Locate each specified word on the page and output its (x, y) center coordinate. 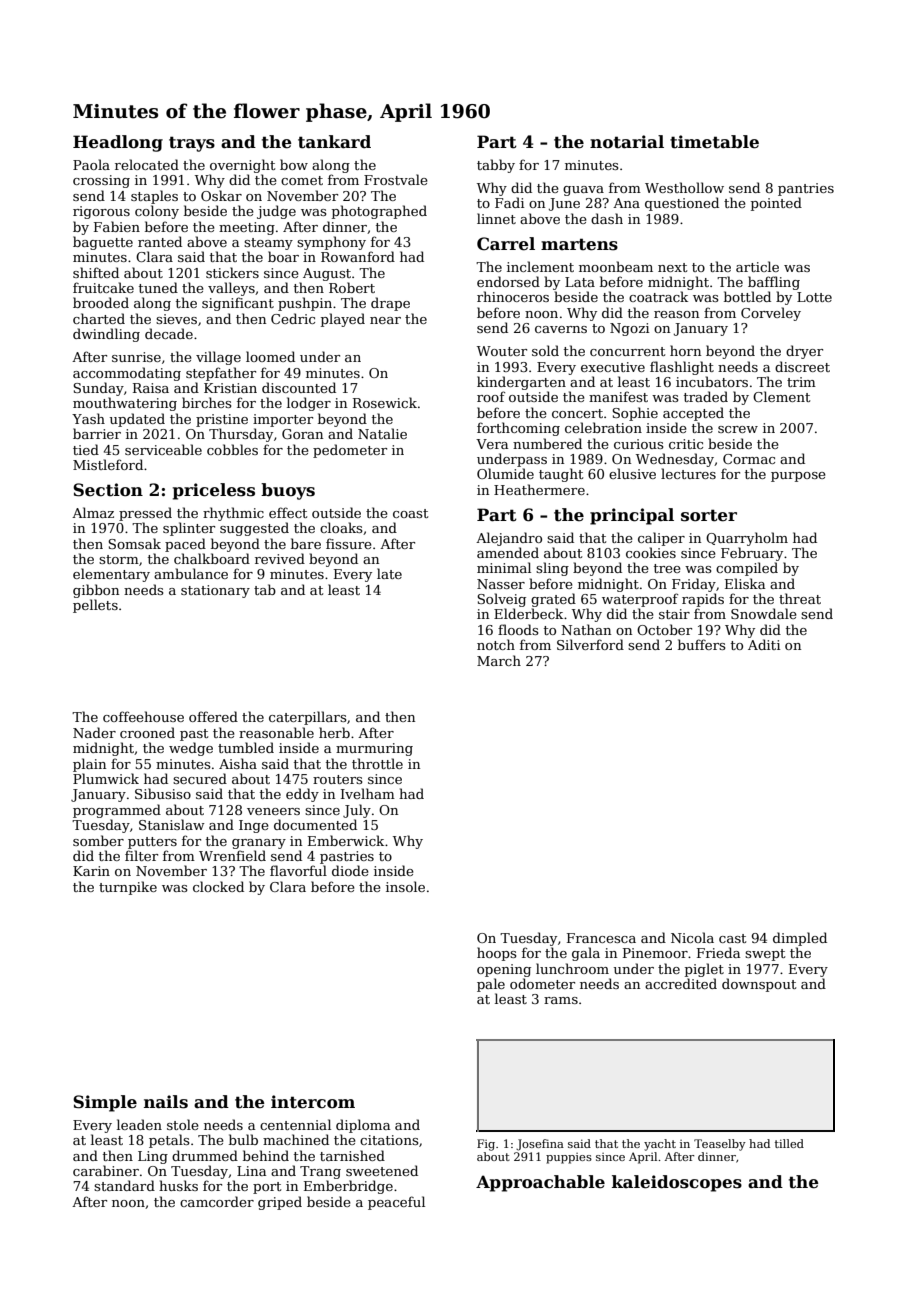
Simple (105, 1103)
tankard (334, 142)
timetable (714, 142)
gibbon (96, 591)
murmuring (374, 749)
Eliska (745, 583)
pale (491, 985)
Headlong (118, 143)
